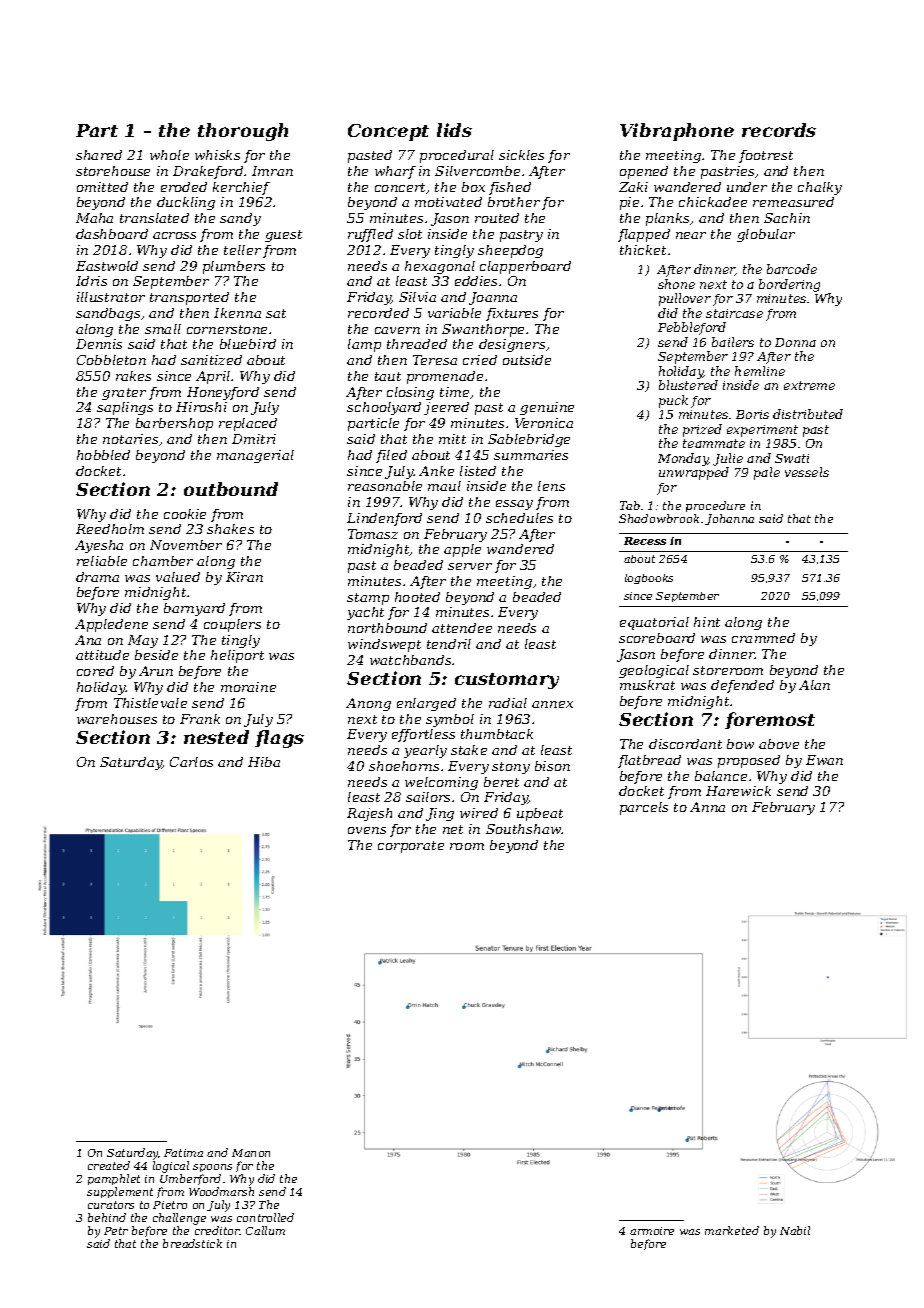 Image resolution: width=924 pixels, height=1308 pixels. I want to click on Petr, so click(116, 1231).
